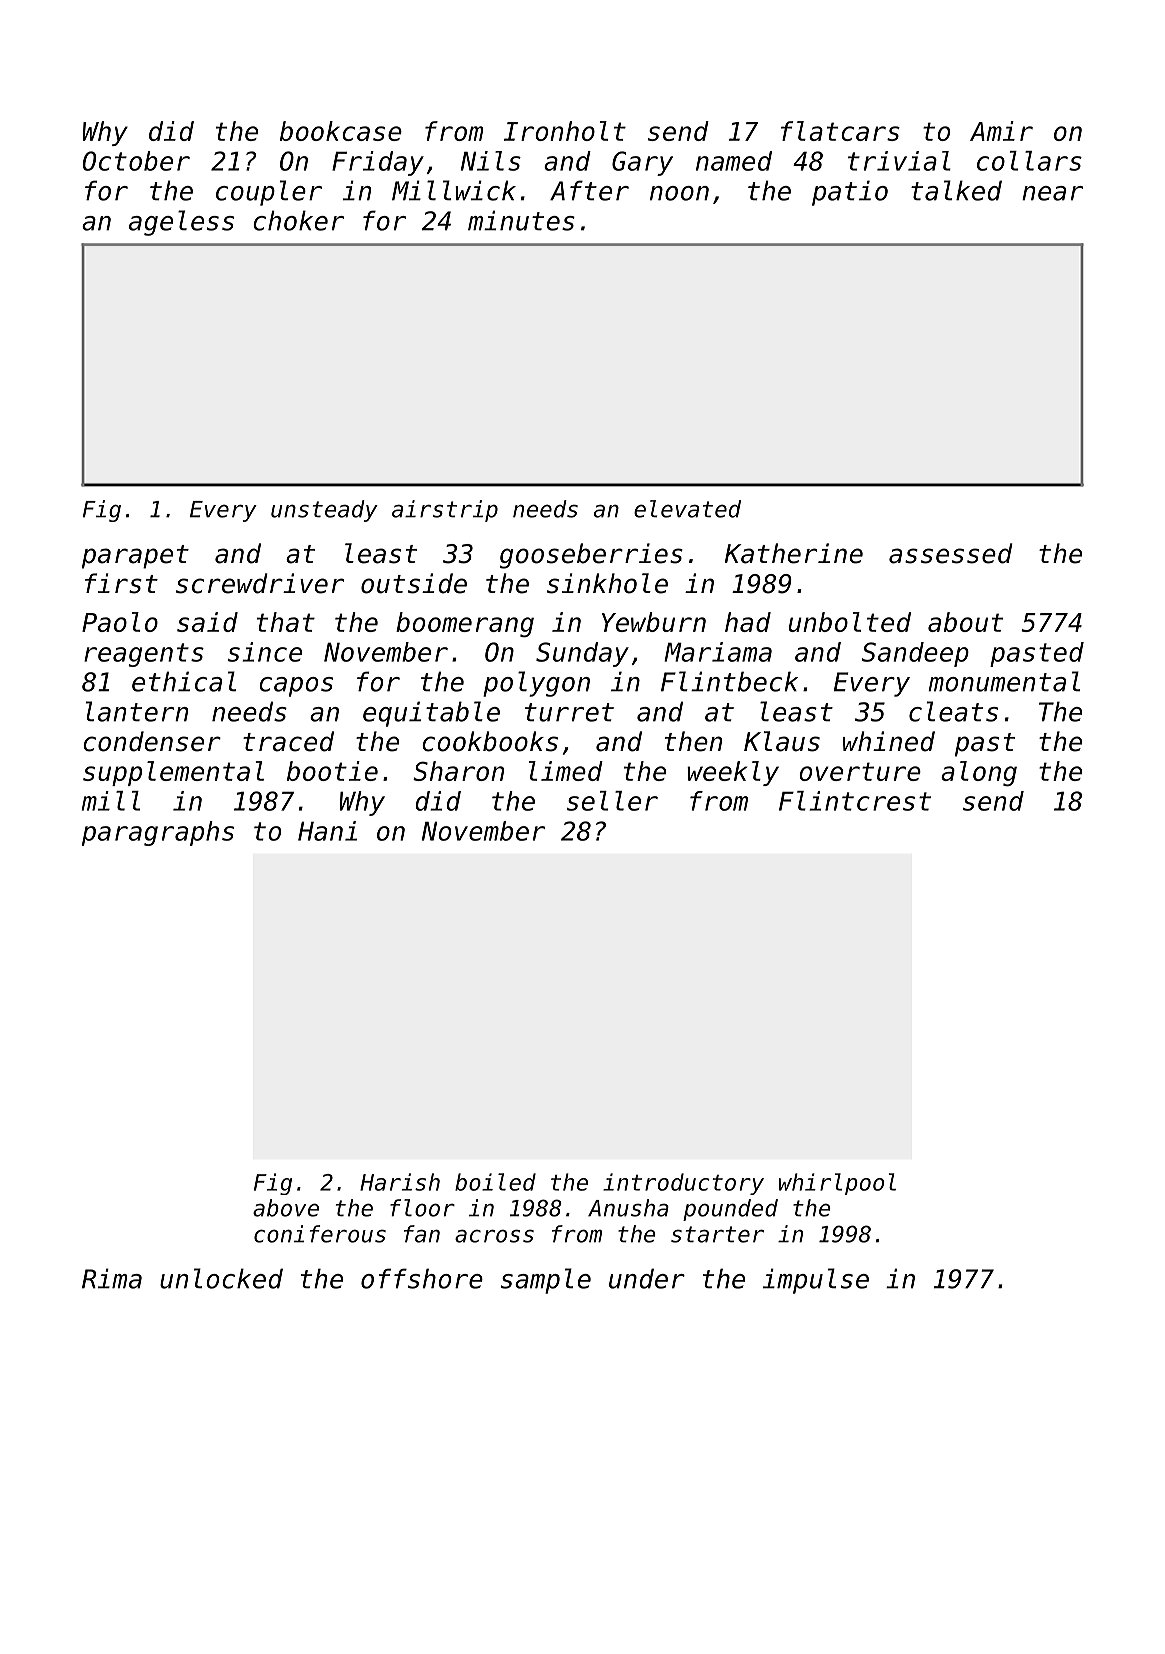 The image size is (1165, 1654). Describe the element at coordinates (546, 1281) in the document. I see `sample` at that location.
